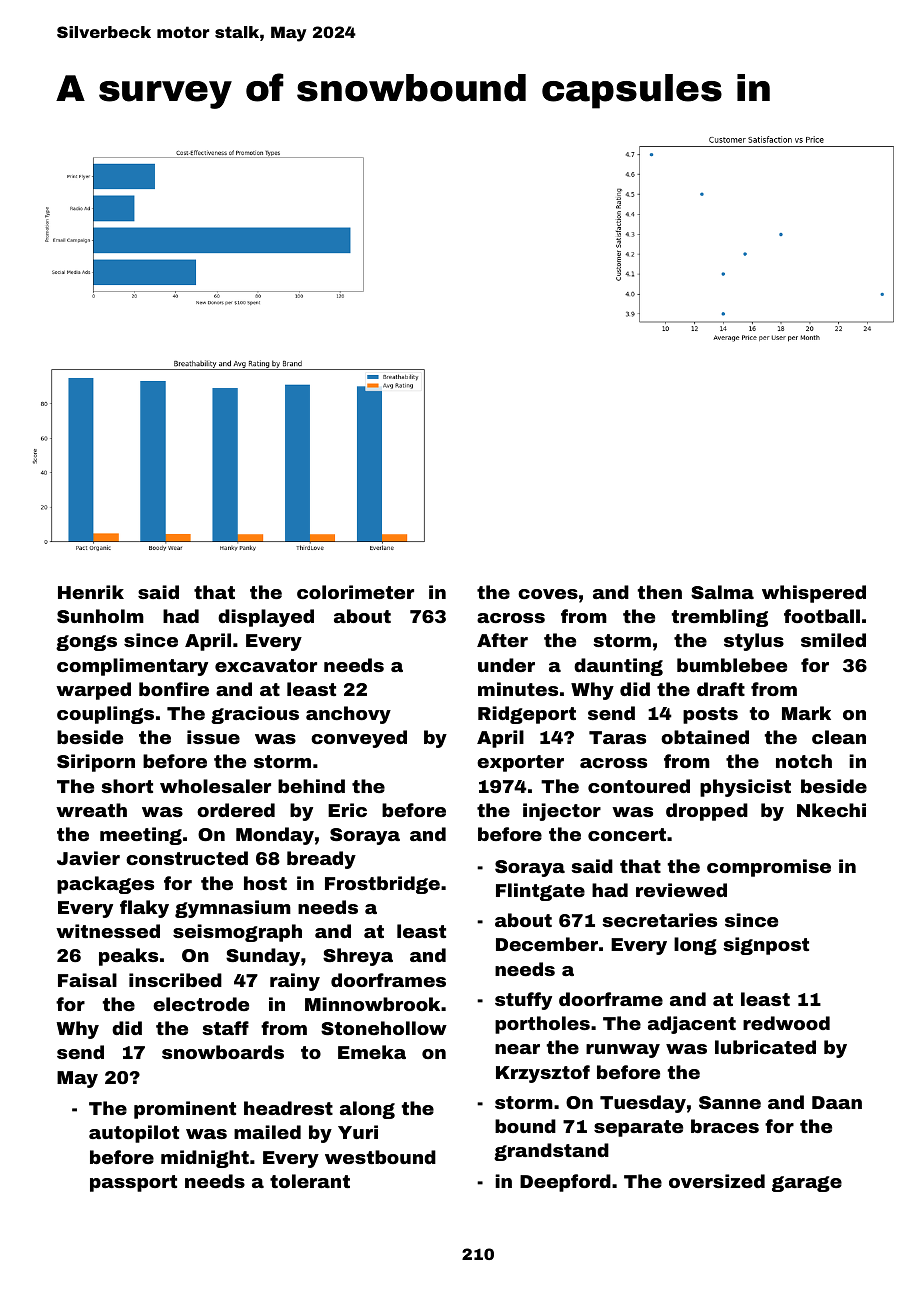  What do you see at coordinates (215, 786) in the screenshot?
I see `wholesaler` at bounding box center [215, 786].
